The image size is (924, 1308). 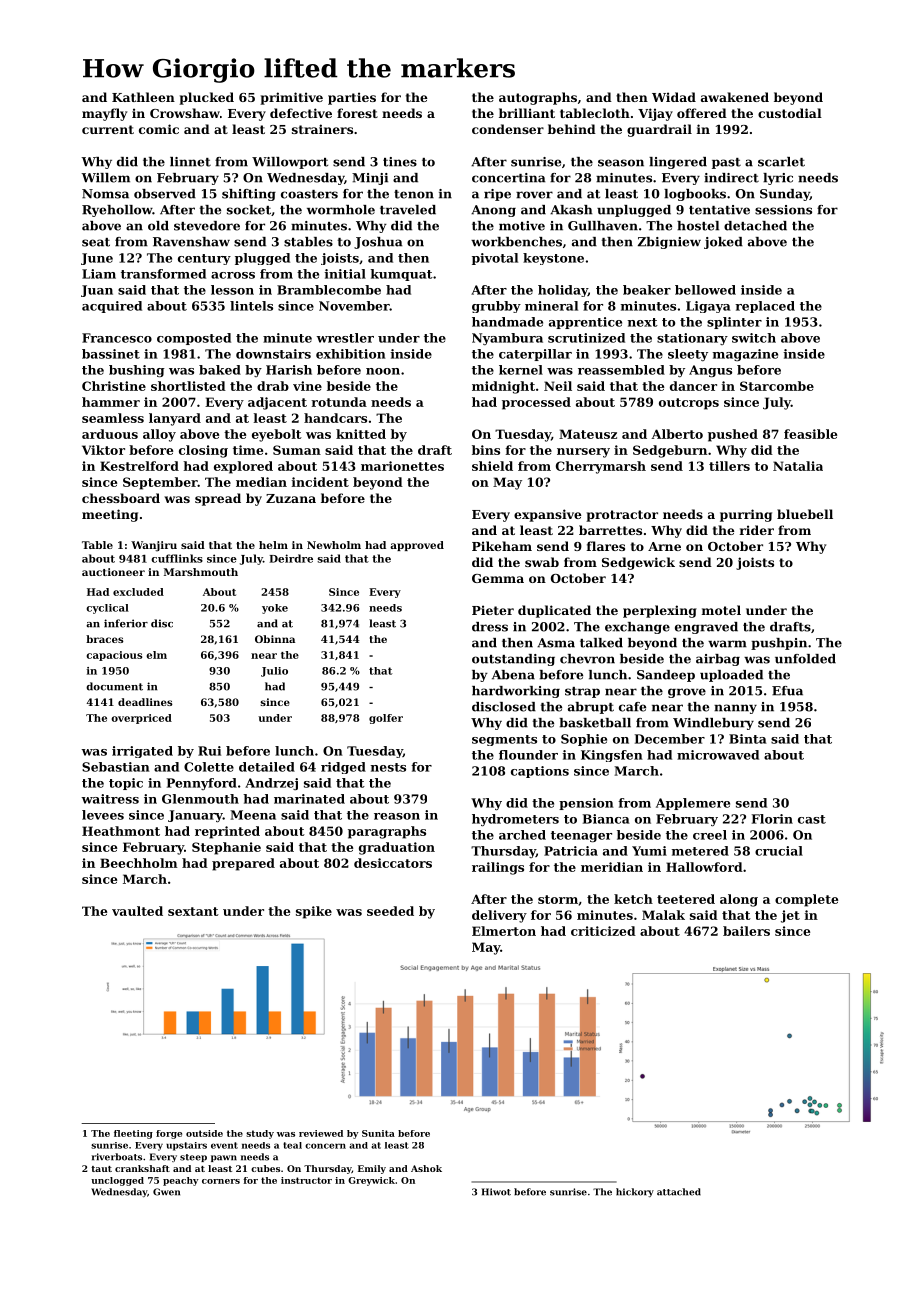 What do you see at coordinates (538, 98) in the screenshot?
I see `autographs` at bounding box center [538, 98].
